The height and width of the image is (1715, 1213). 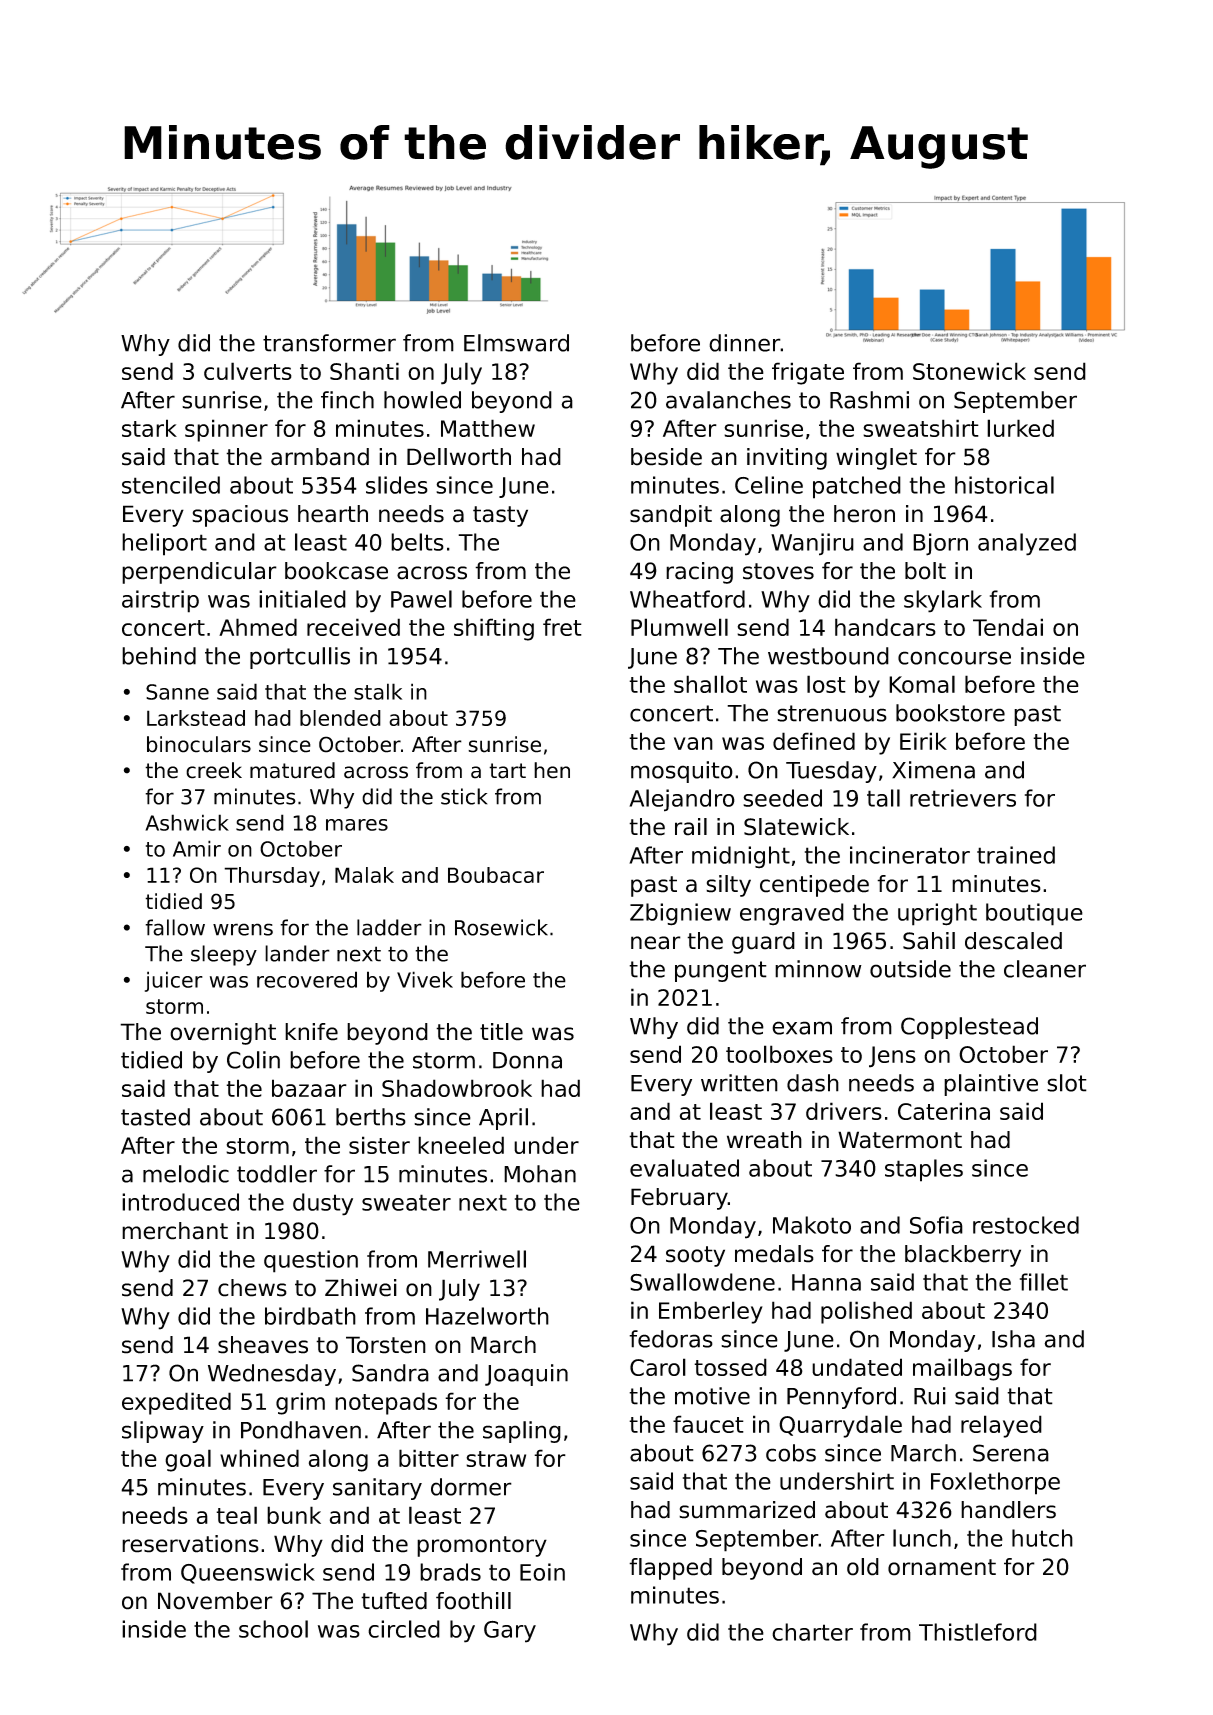 What do you see at coordinates (1027, 544) in the image?
I see `analyzed` at bounding box center [1027, 544].
